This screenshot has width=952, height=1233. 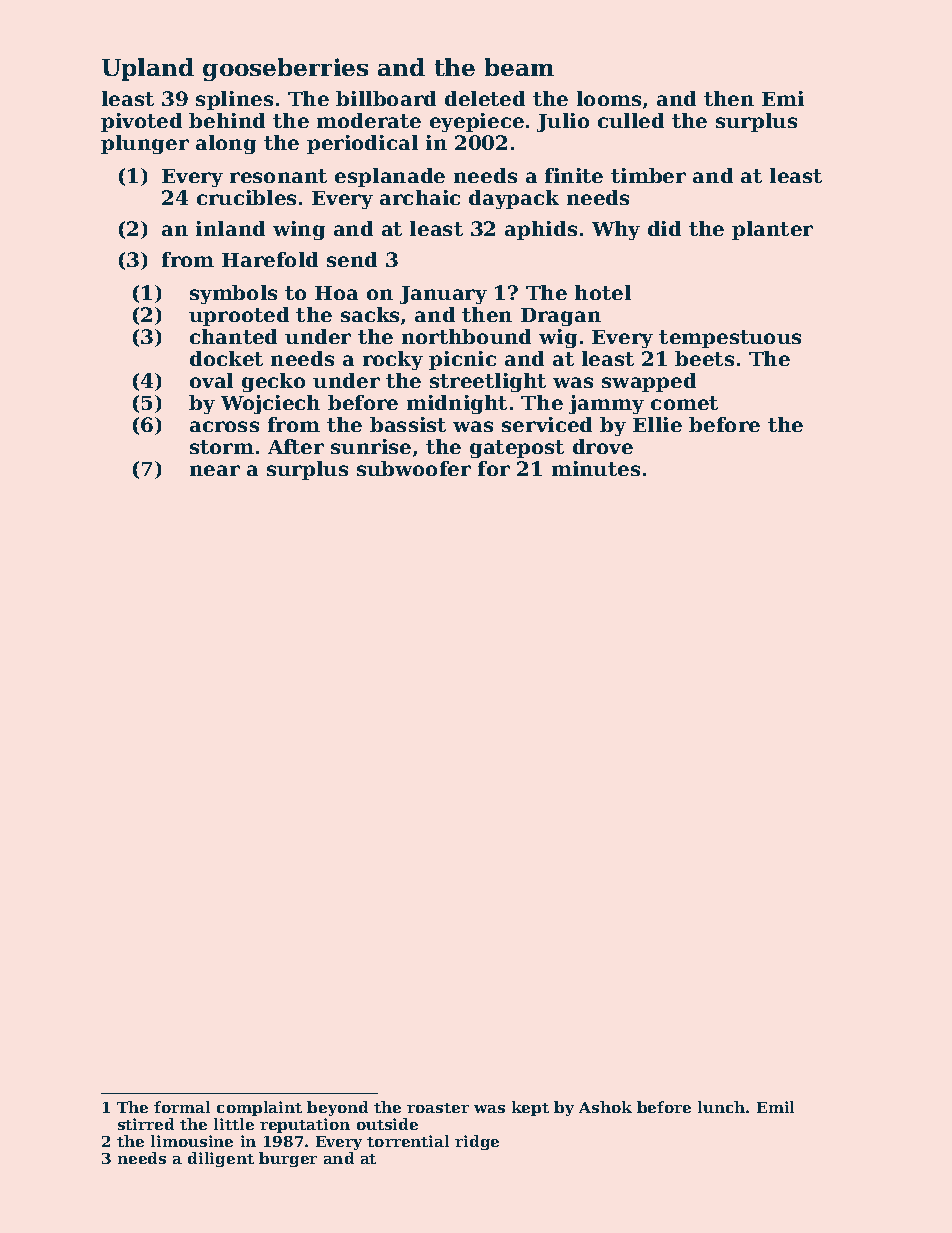 What do you see at coordinates (609, 98) in the screenshot?
I see `looms` at bounding box center [609, 98].
